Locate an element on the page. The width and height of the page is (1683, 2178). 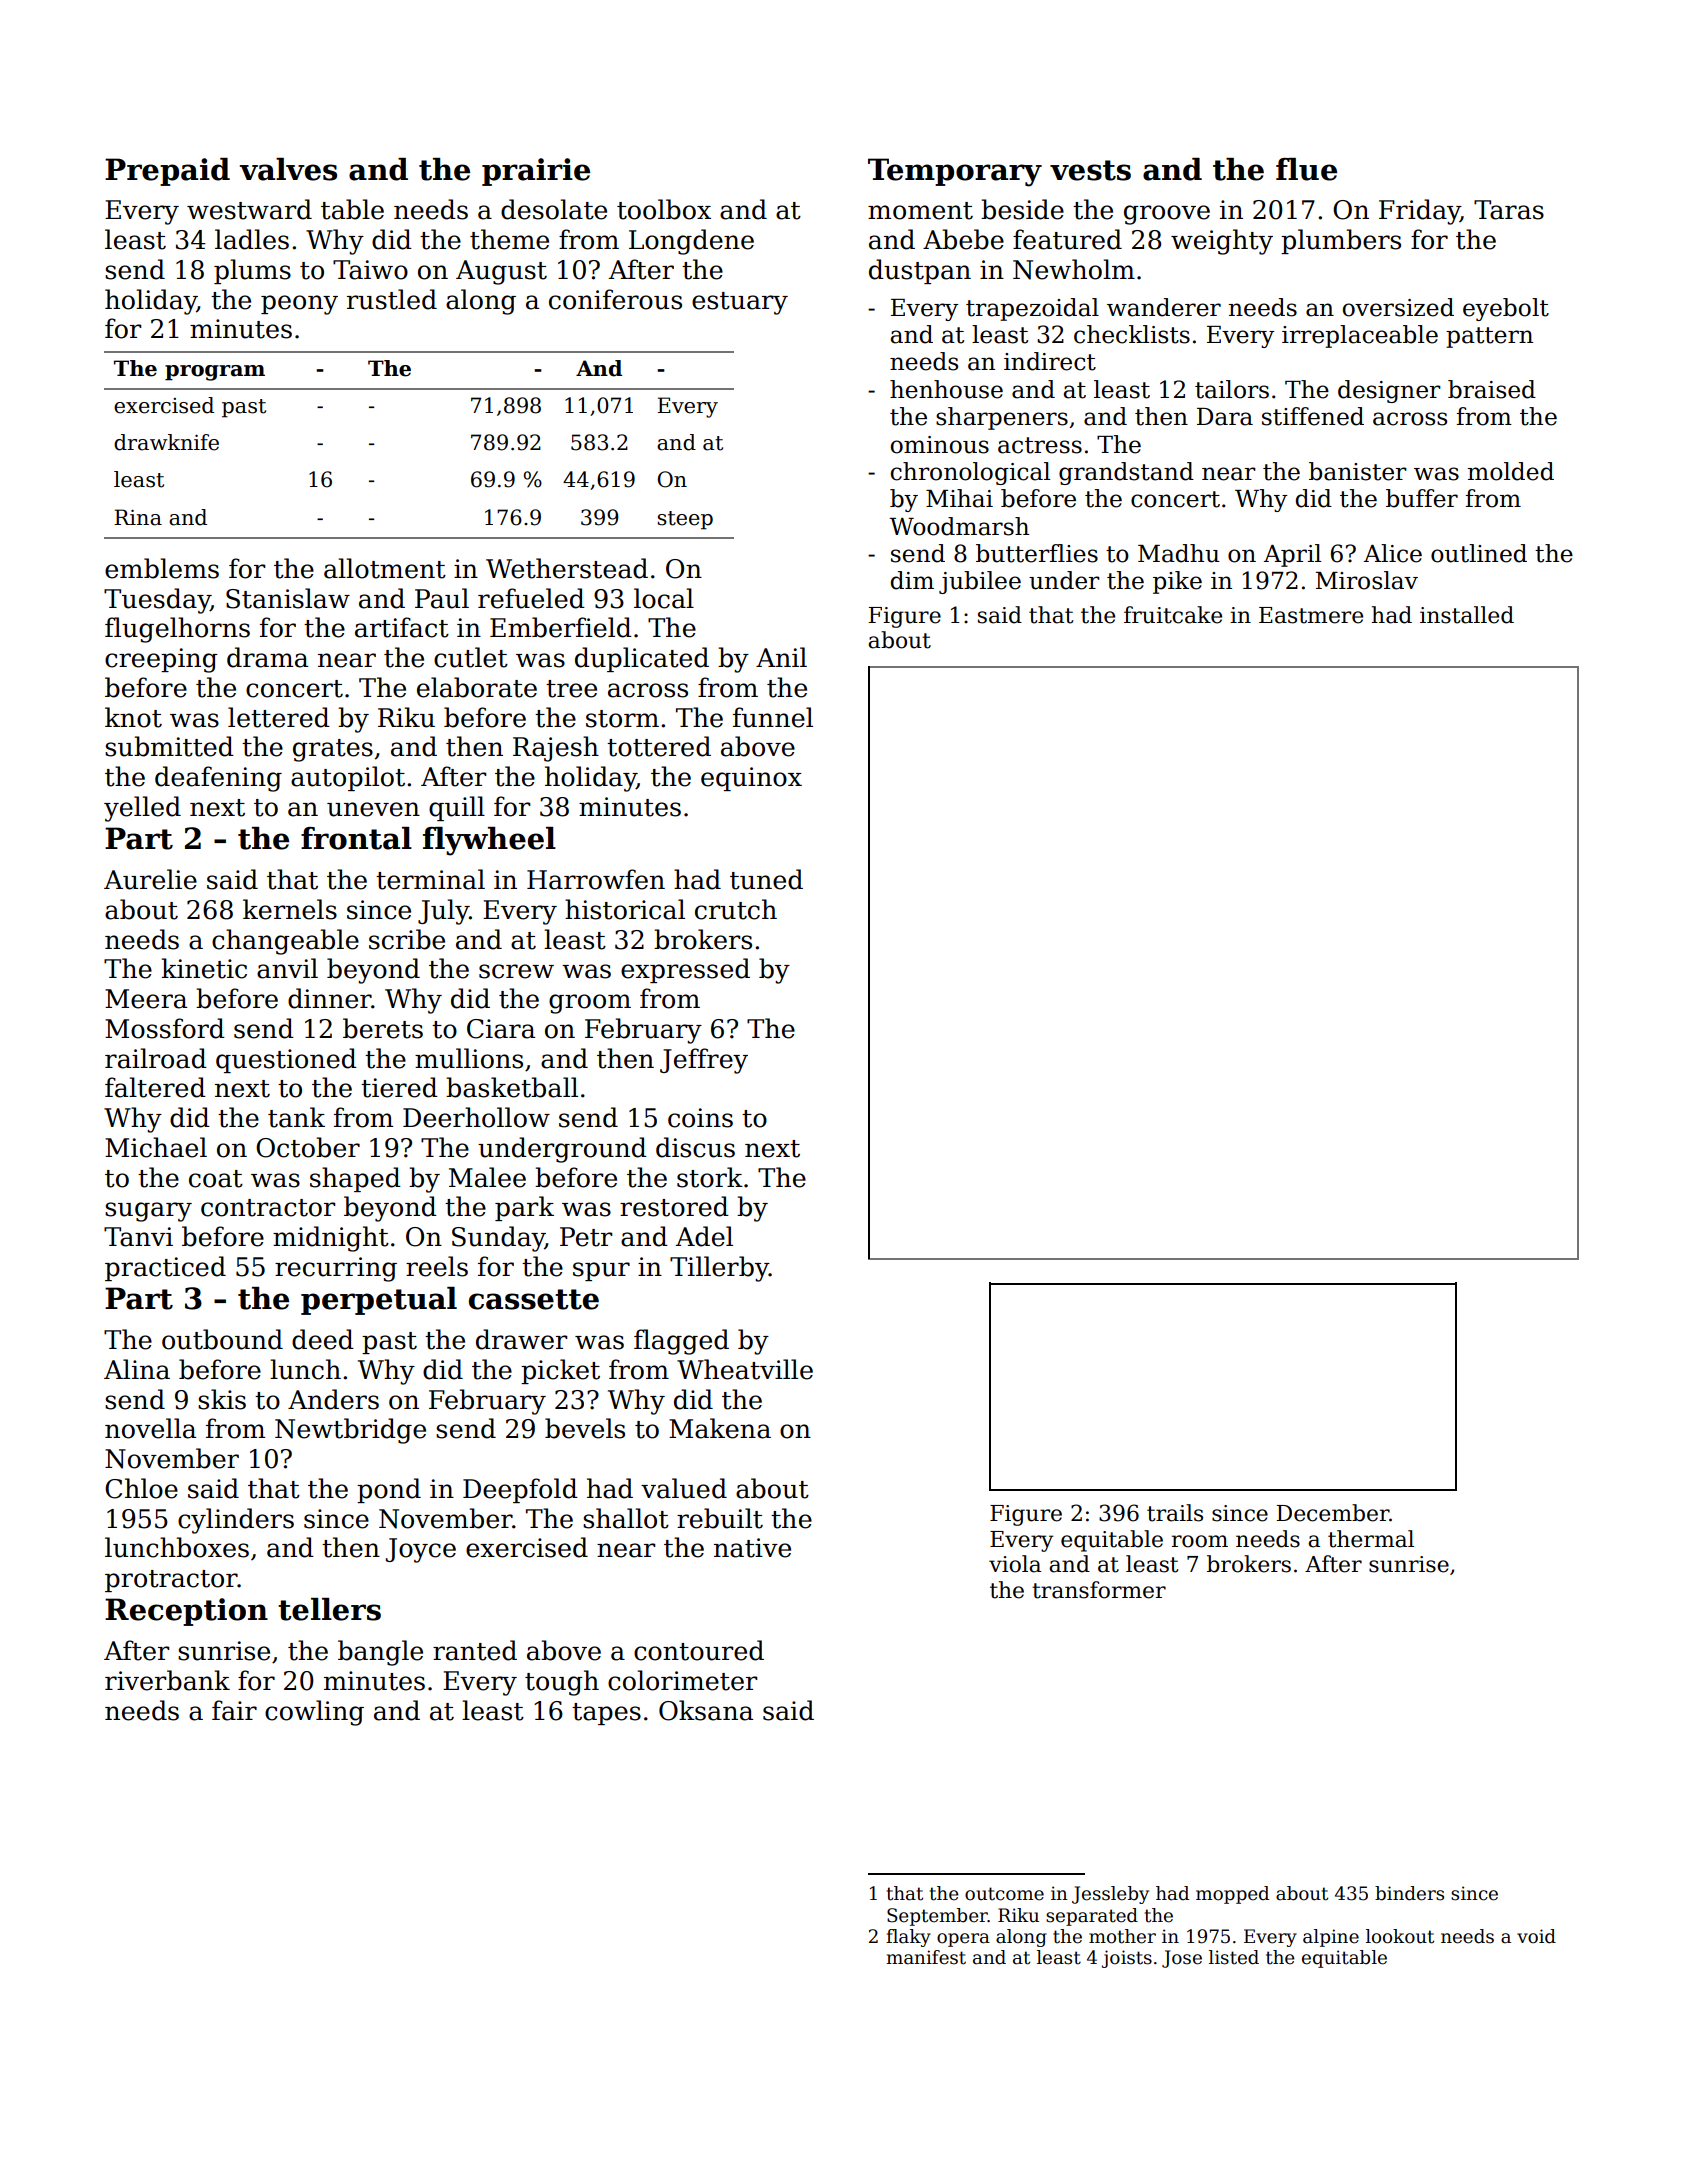
quill is located at coordinates (457, 808).
